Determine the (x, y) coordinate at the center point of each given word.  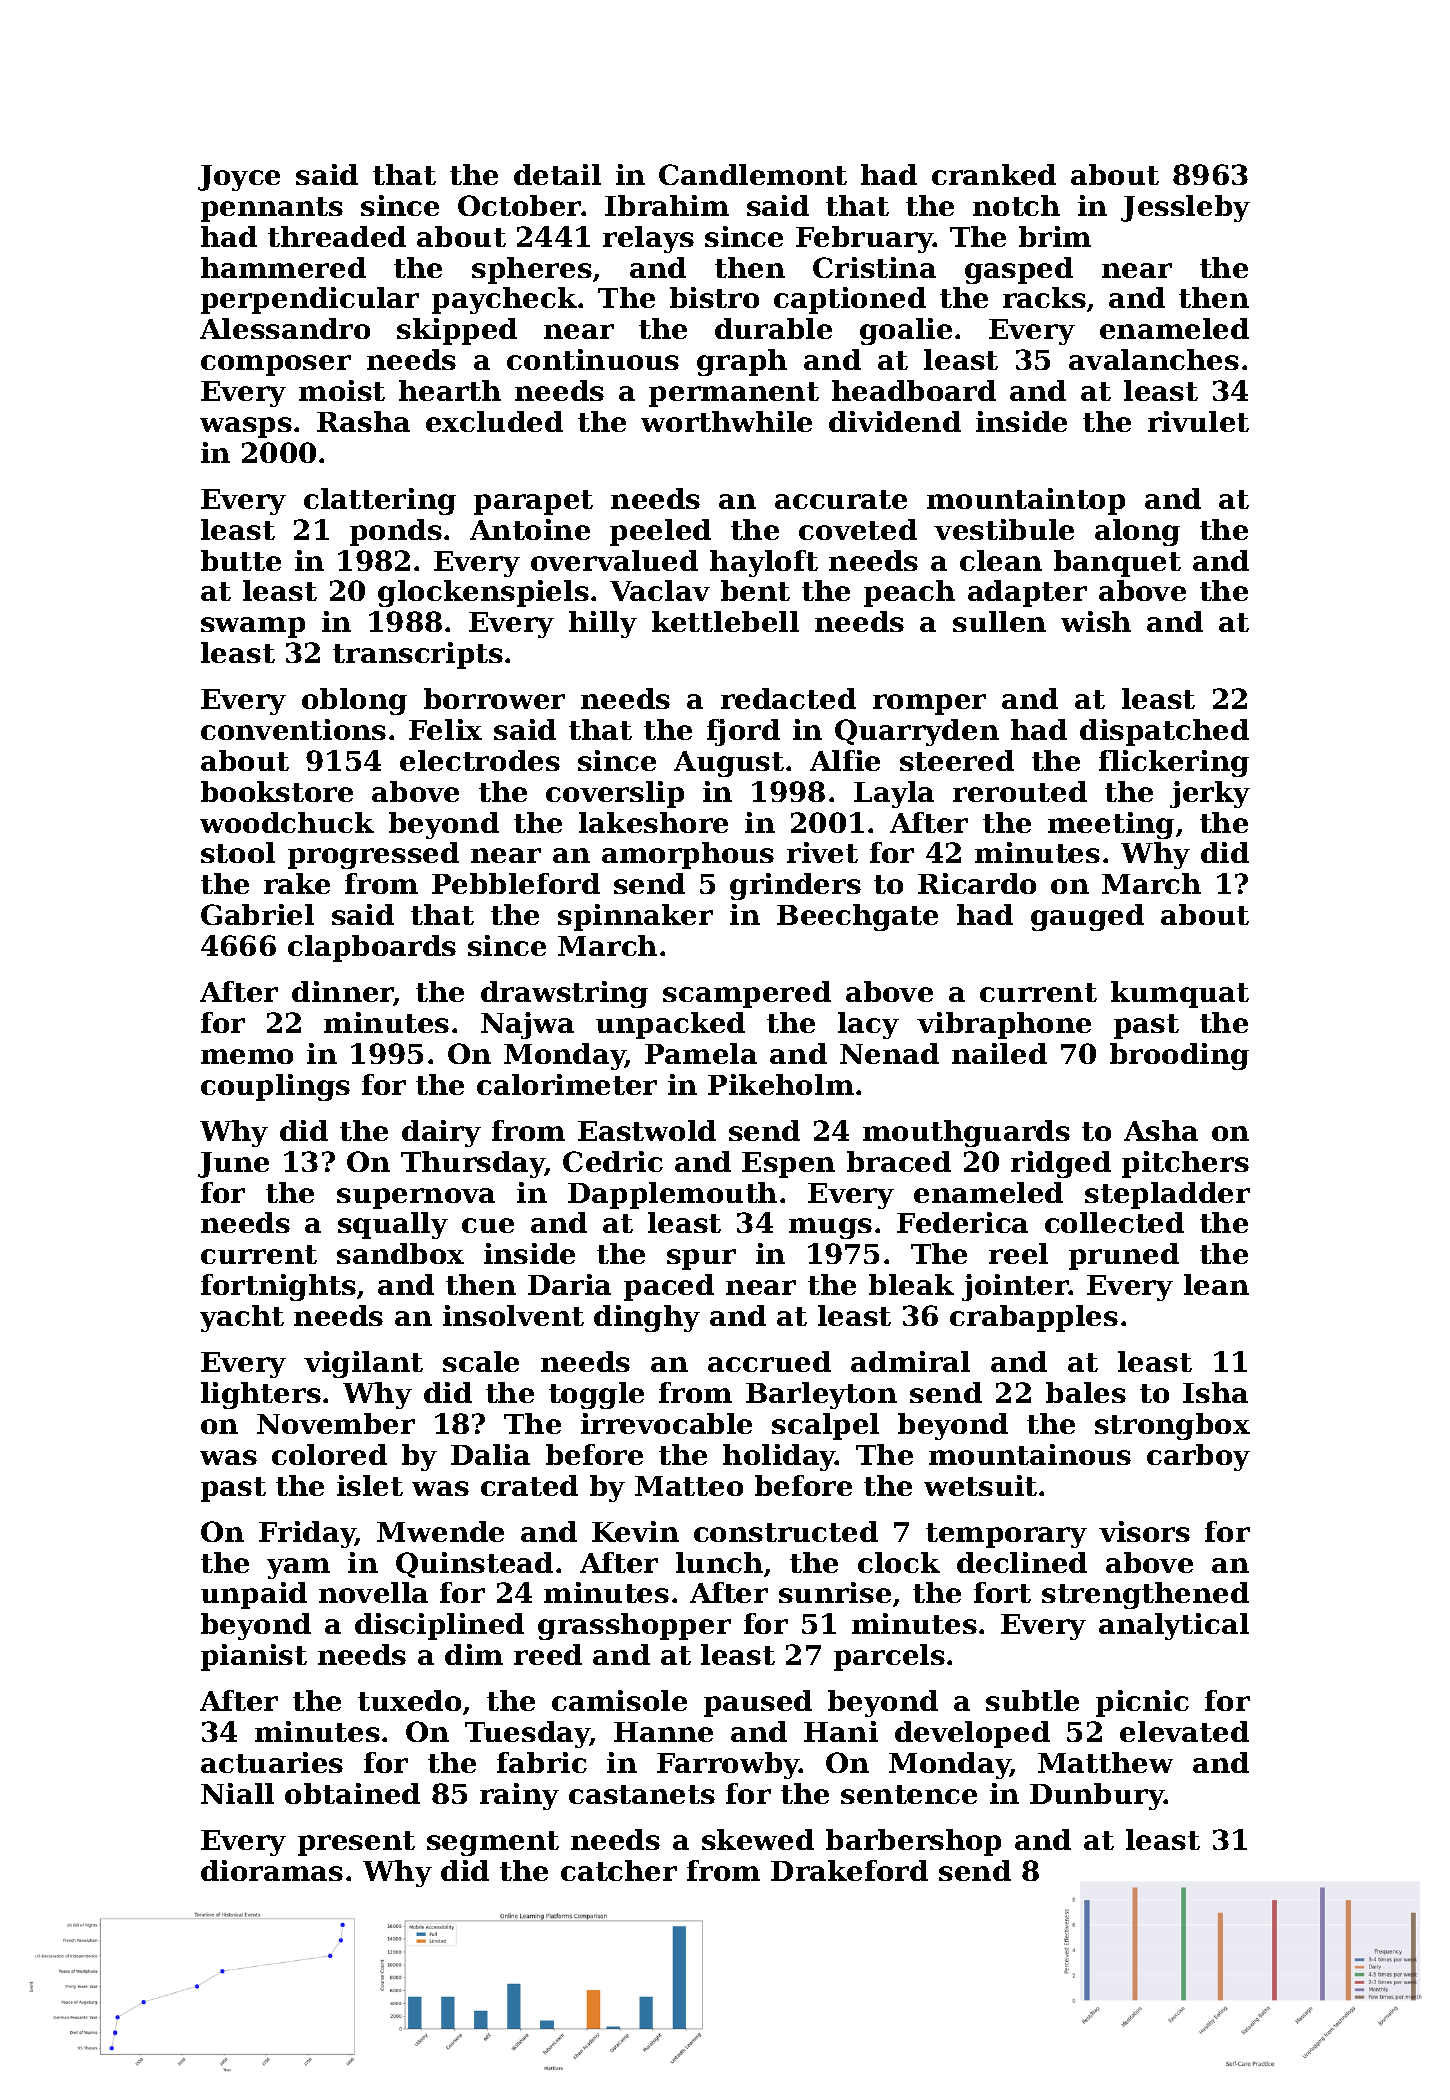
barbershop (913, 1842)
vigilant (363, 1364)
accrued (769, 1361)
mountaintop (1026, 501)
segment (493, 1843)
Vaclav (660, 590)
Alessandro (285, 328)
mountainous (1030, 1454)
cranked (994, 174)
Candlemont (753, 174)
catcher (619, 1870)
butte (241, 560)
